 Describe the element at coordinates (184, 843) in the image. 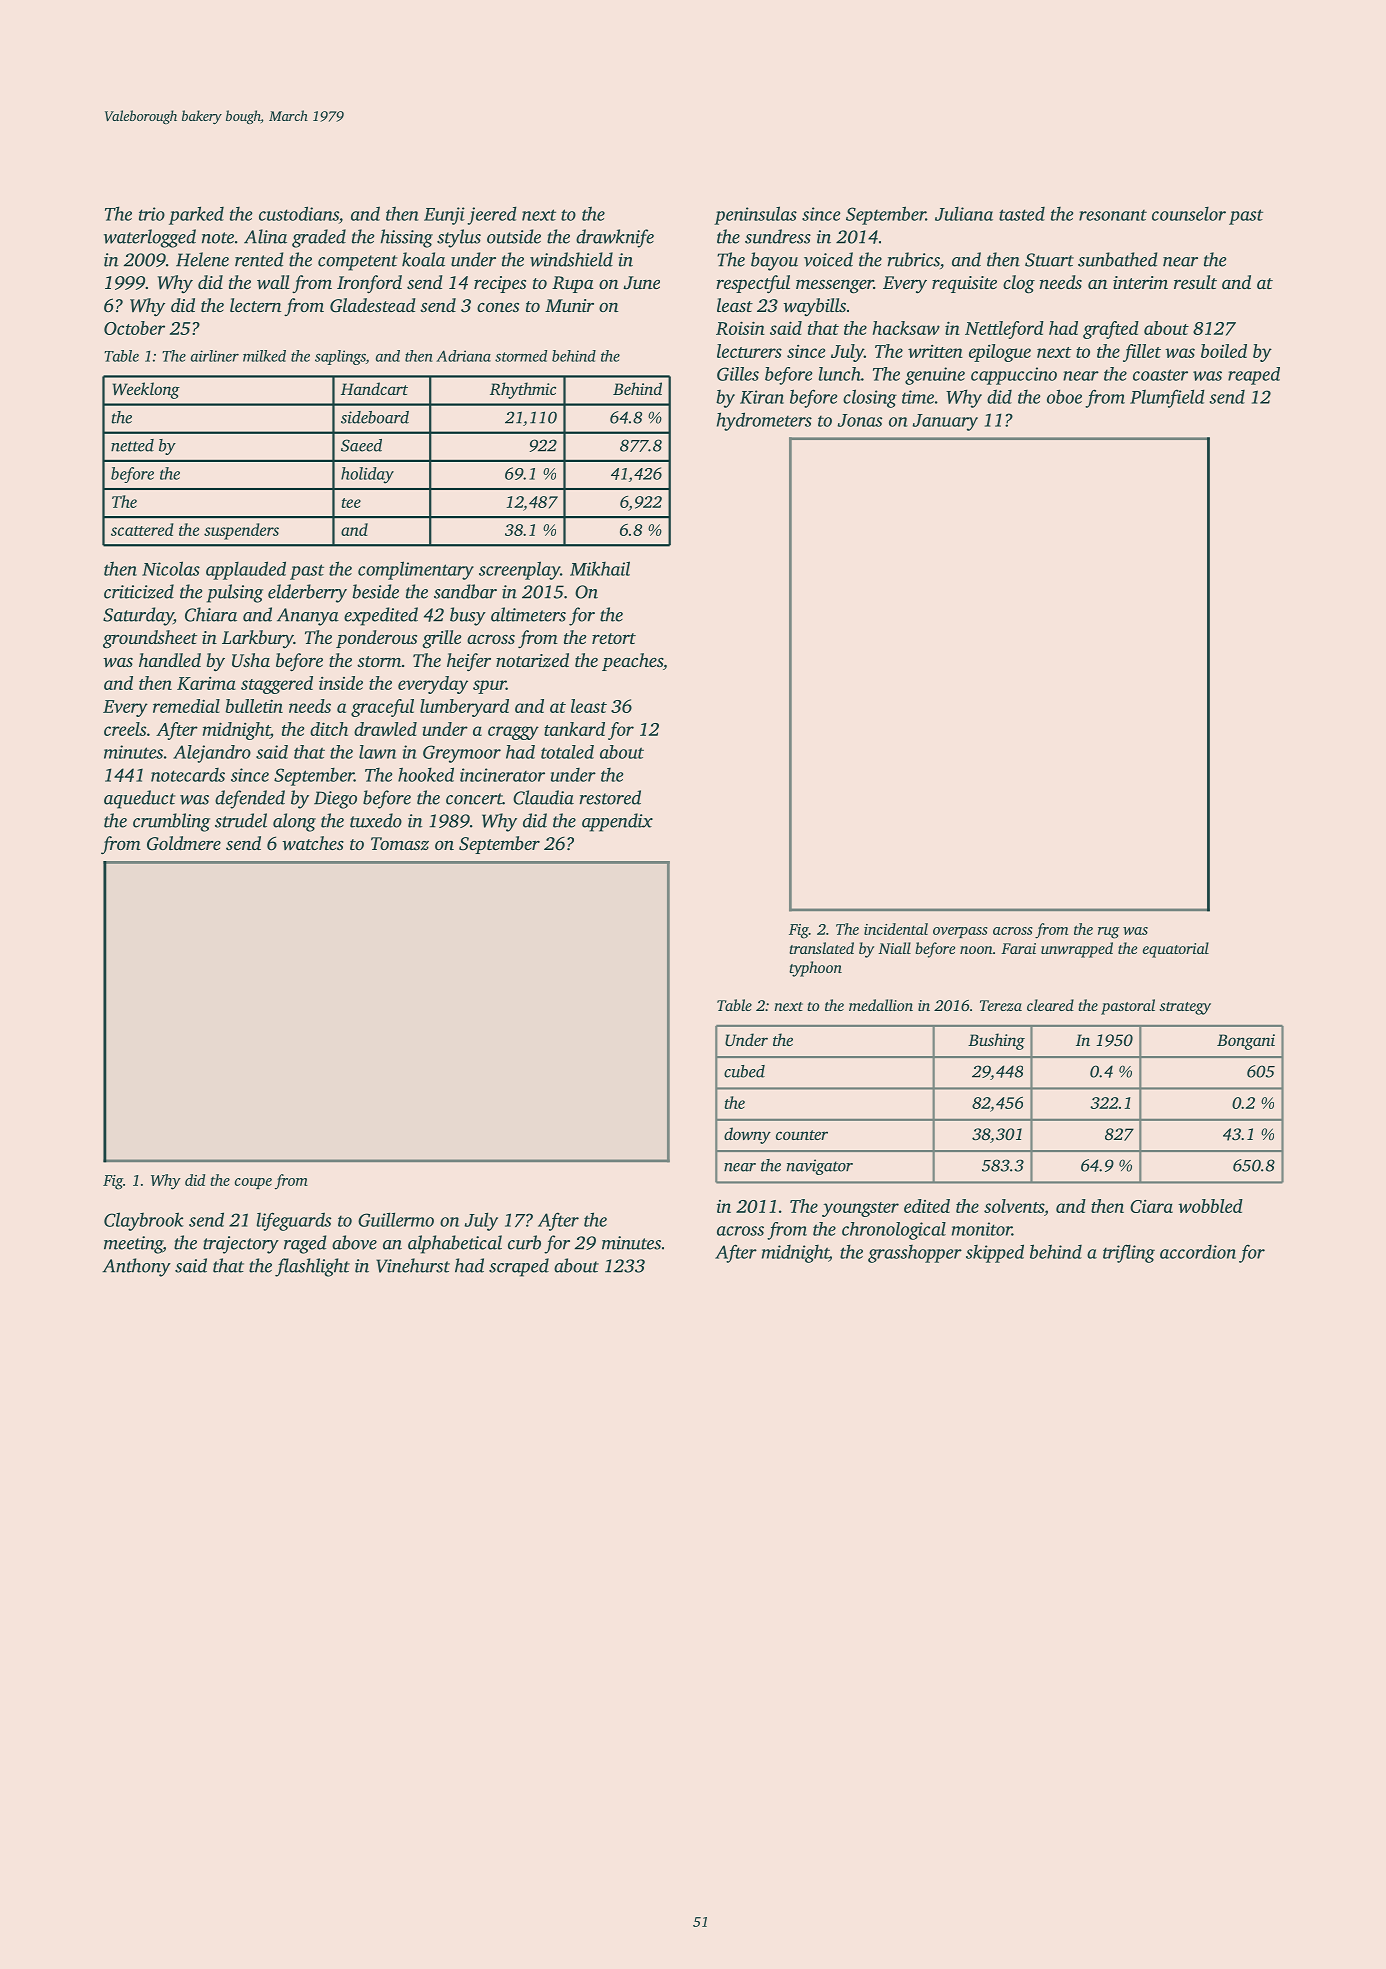

I see `Goldmere` at that location.
